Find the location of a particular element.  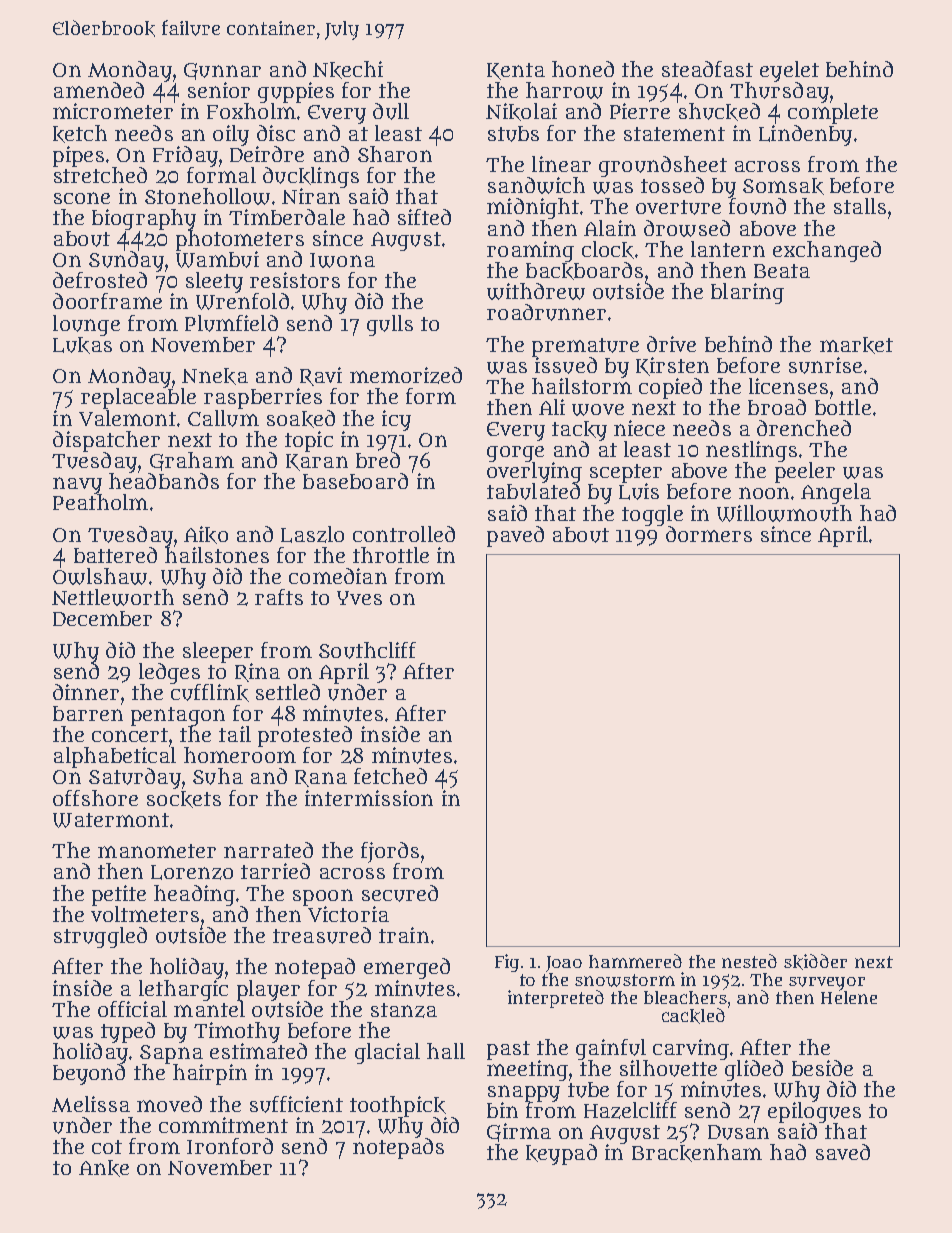

keypad is located at coordinates (561, 1154).
